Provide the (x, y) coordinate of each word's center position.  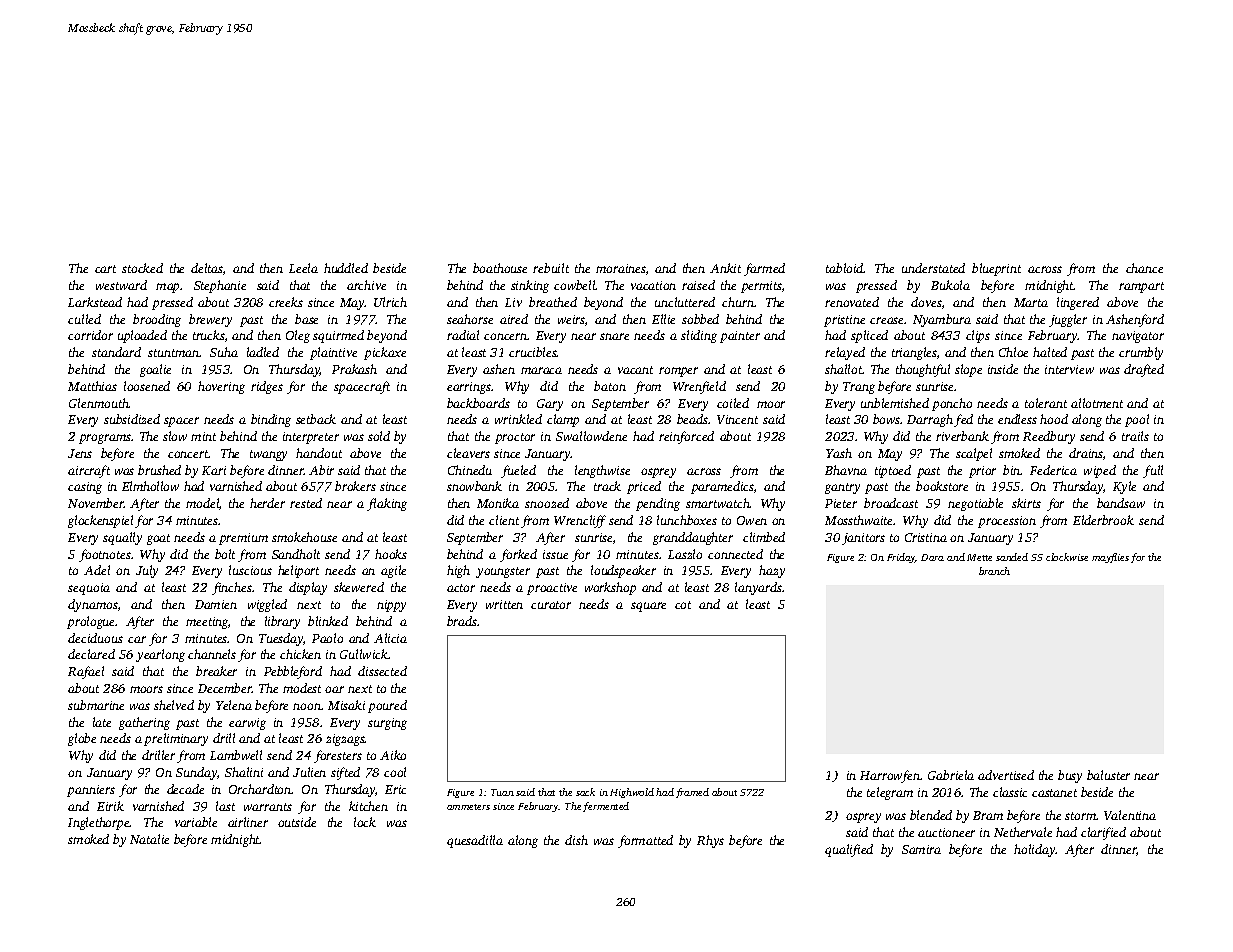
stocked (142, 268)
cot (683, 605)
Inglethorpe (99, 823)
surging (387, 724)
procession (1007, 522)
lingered (1078, 303)
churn (738, 302)
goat (158, 539)
